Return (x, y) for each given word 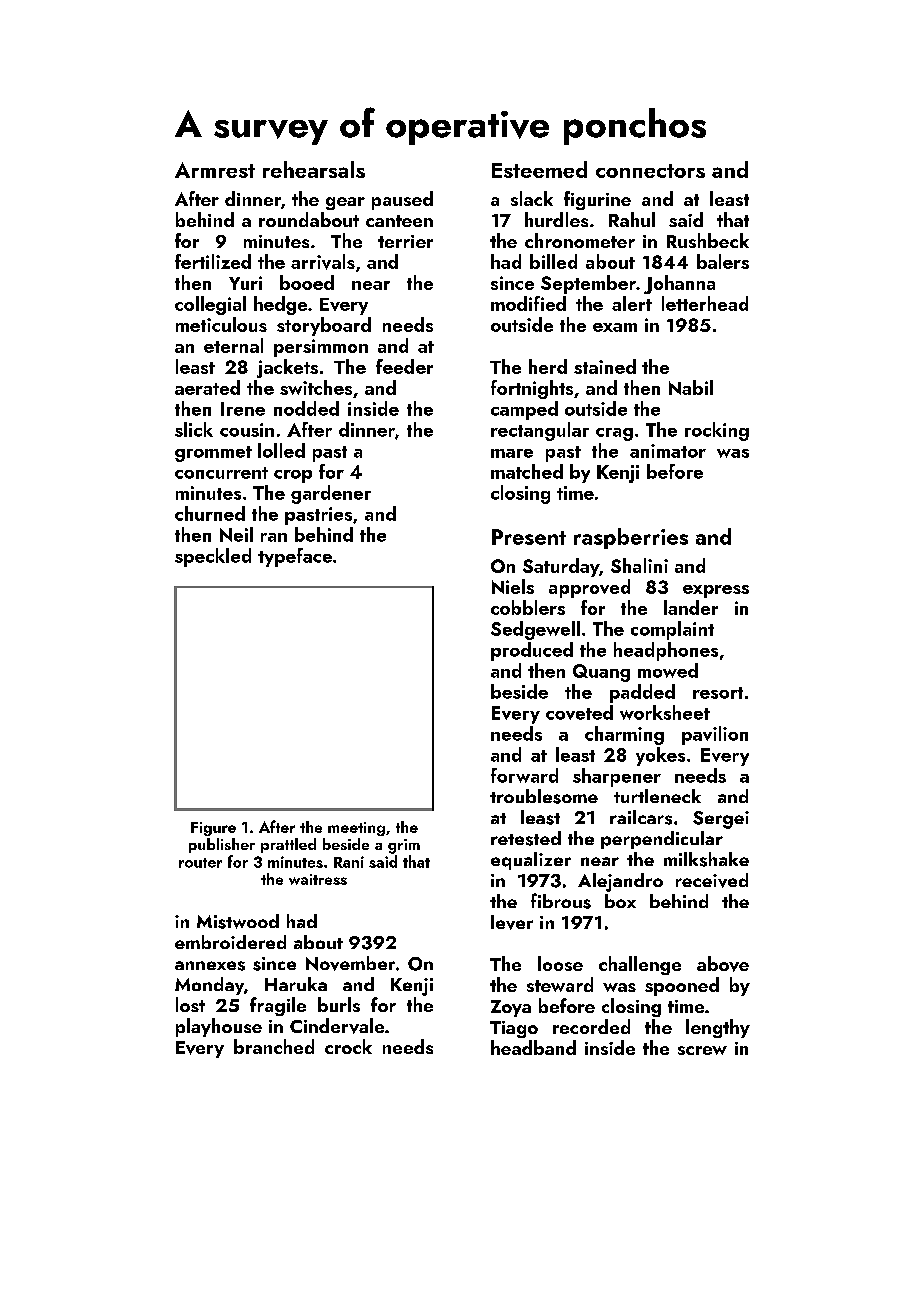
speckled (213, 557)
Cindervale (337, 1026)
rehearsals (314, 169)
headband (533, 1047)
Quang (601, 673)
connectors (650, 171)
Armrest (215, 170)
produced (532, 651)
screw (702, 1050)
